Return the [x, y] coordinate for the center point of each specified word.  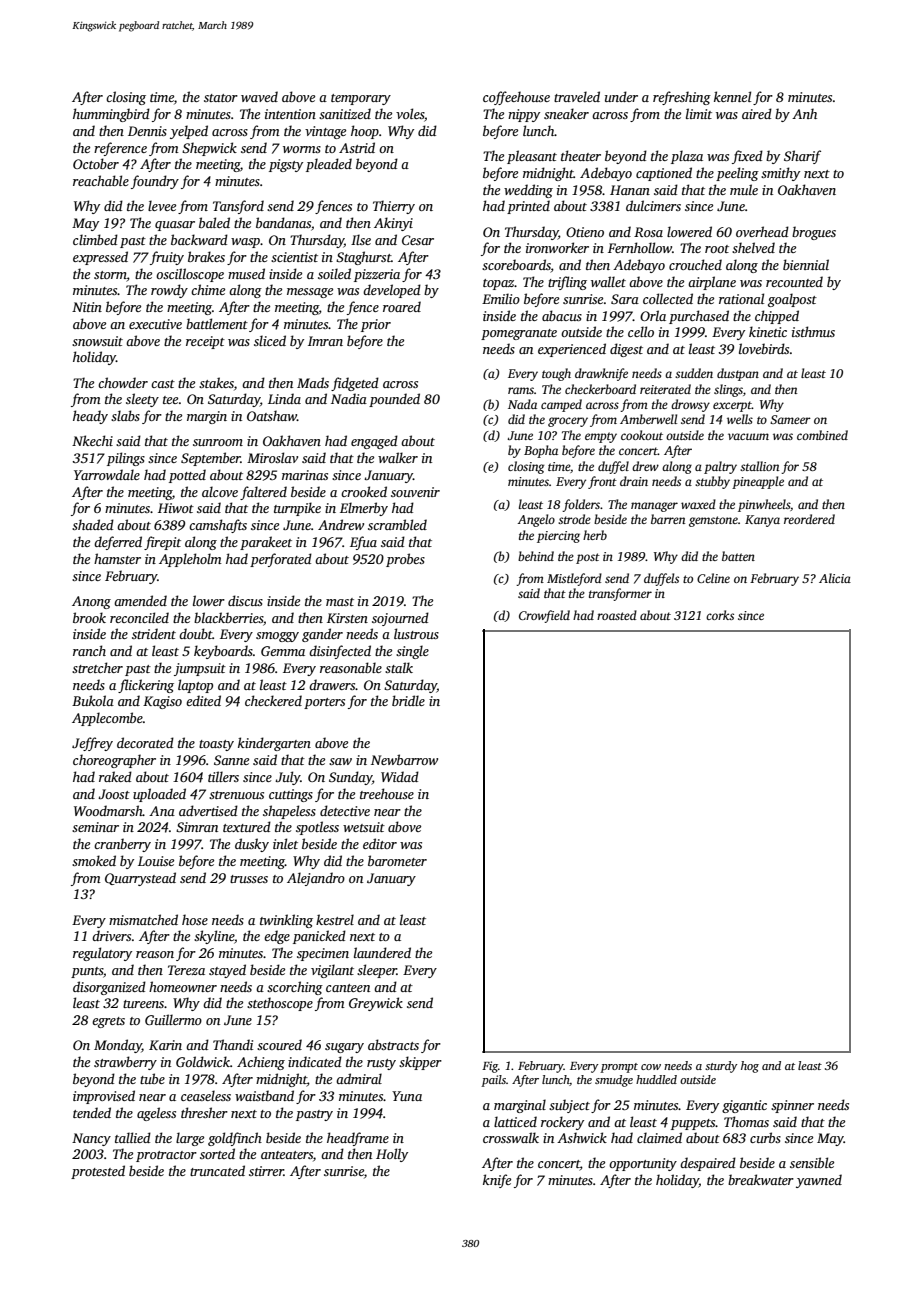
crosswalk [511, 1137]
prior [376, 325]
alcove [220, 491]
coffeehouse [516, 98]
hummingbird [111, 115]
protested [98, 1172]
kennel [732, 96]
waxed [698, 504]
